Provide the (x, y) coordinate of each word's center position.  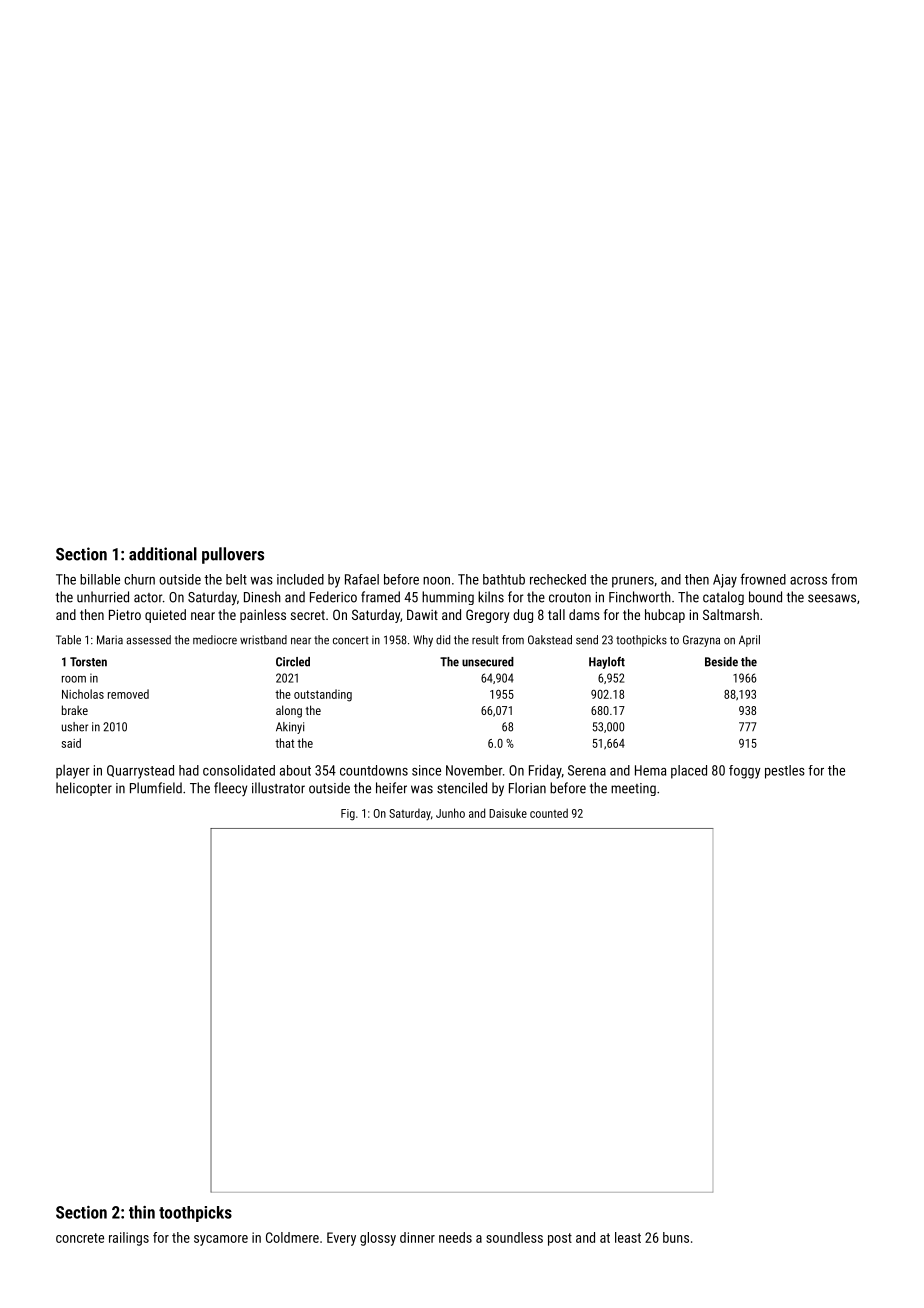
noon (436, 581)
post (560, 1239)
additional (163, 554)
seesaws (832, 598)
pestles (785, 772)
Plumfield (156, 788)
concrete (80, 1238)
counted (549, 813)
